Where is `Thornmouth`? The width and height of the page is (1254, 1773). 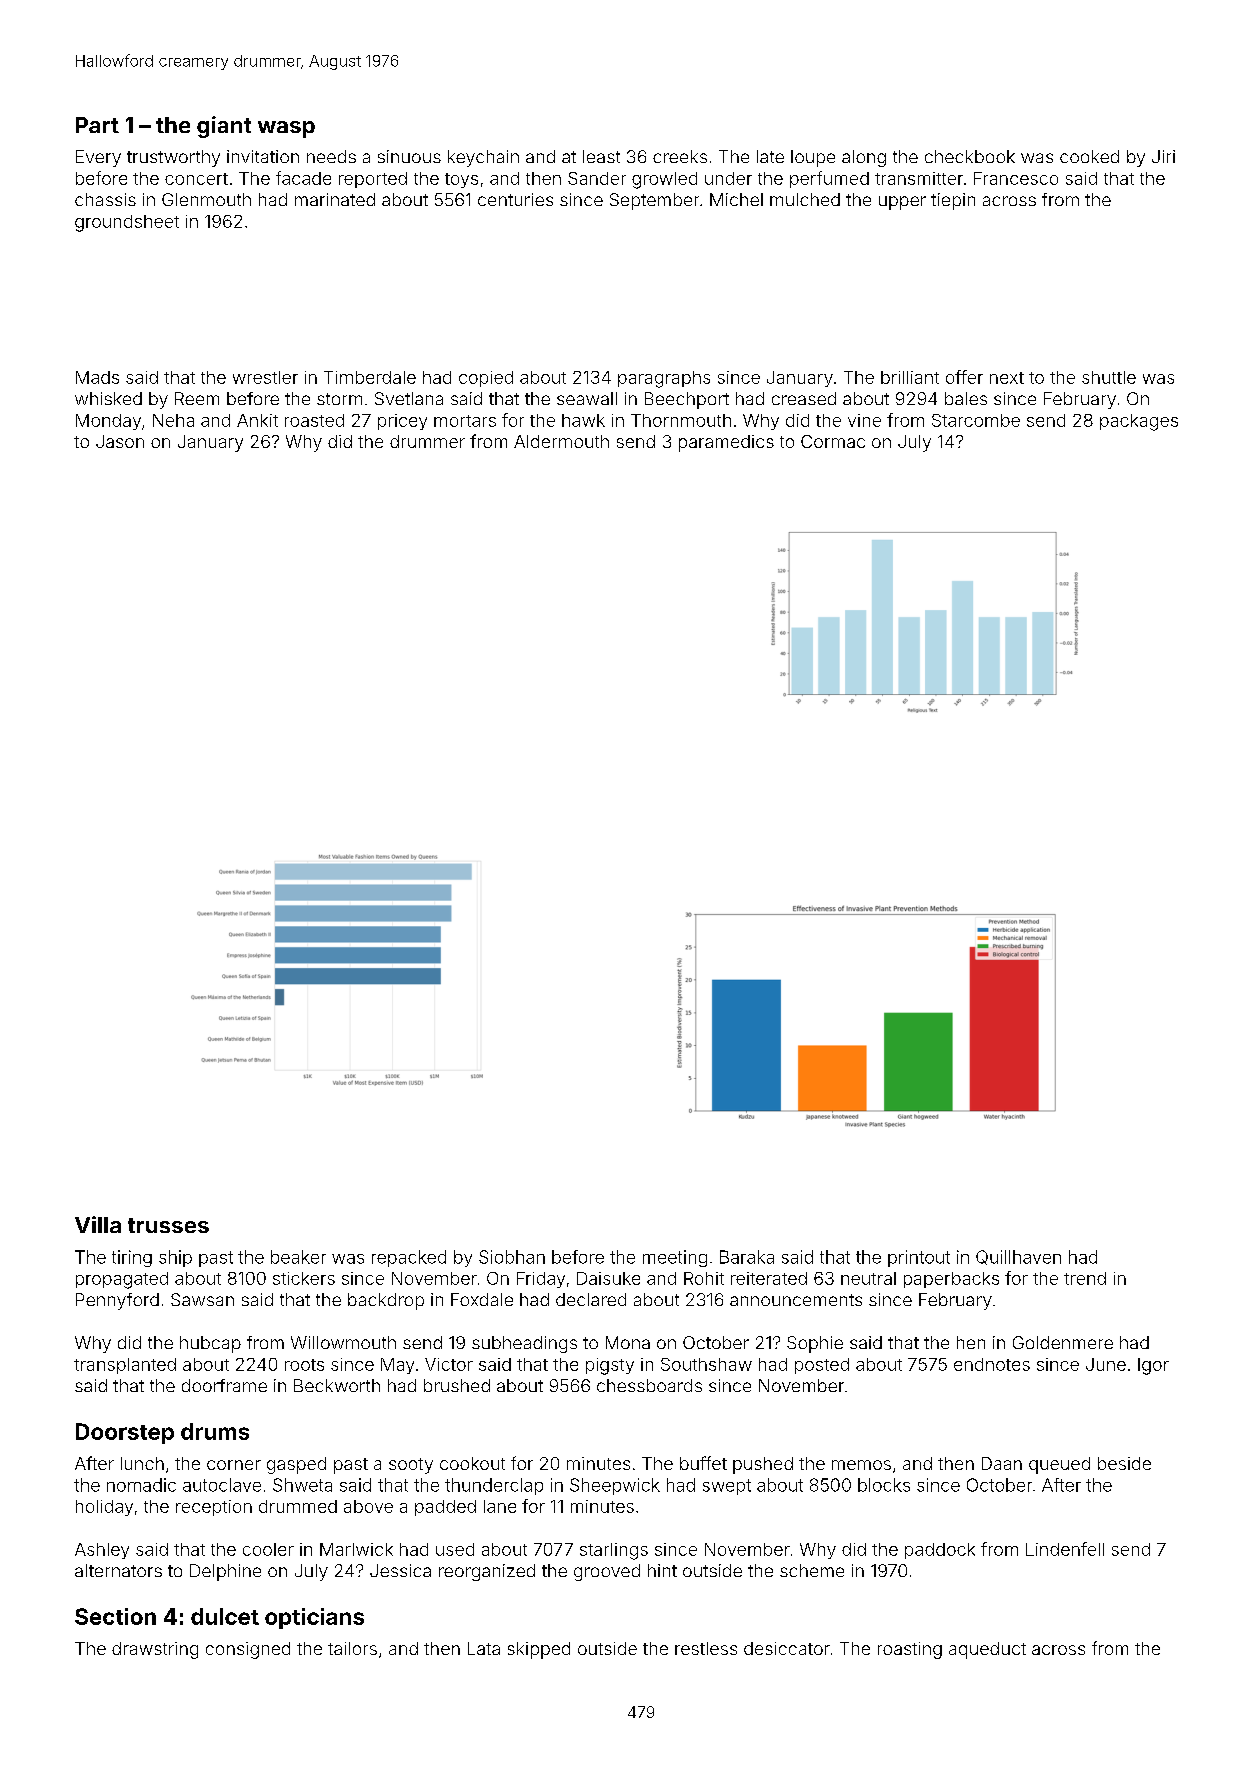 Thornmouth is located at coordinates (681, 420).
